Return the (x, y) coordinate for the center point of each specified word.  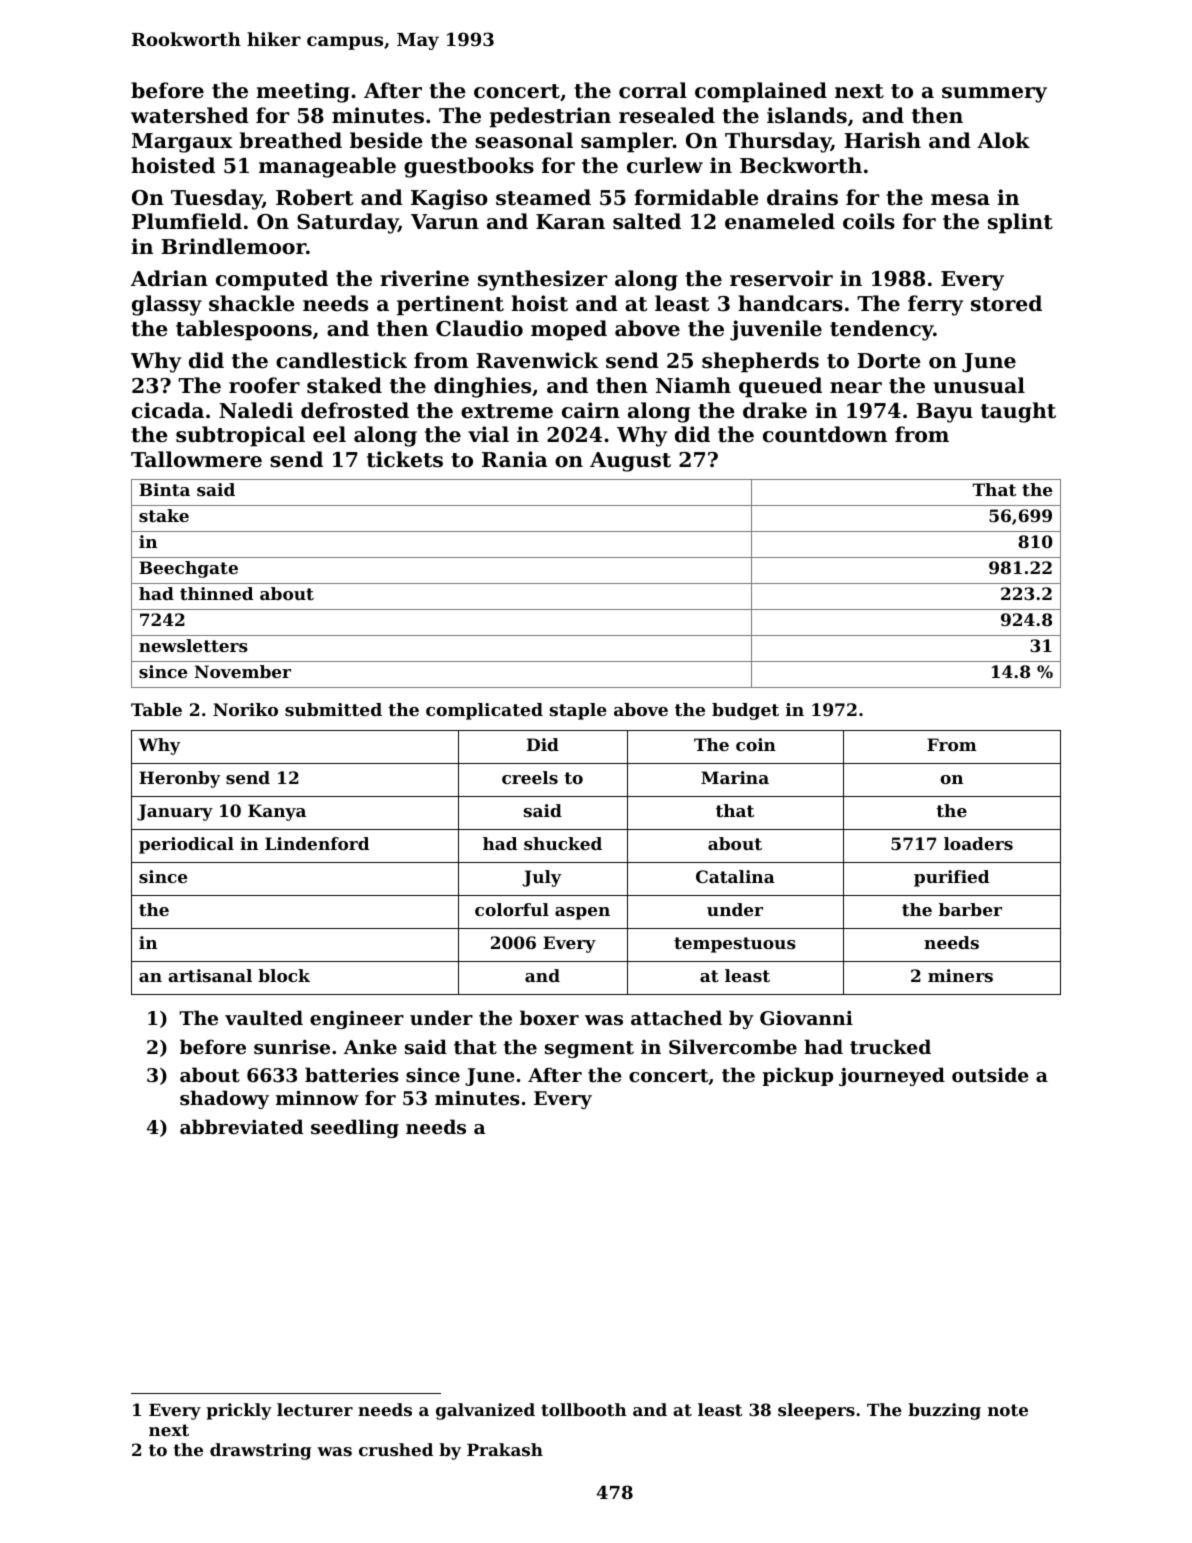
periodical (186, 845)
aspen (582, 913)
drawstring (260, 1451)
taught (1018, 412)
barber (970, 909)
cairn (591, 410)
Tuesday (217, 199)
